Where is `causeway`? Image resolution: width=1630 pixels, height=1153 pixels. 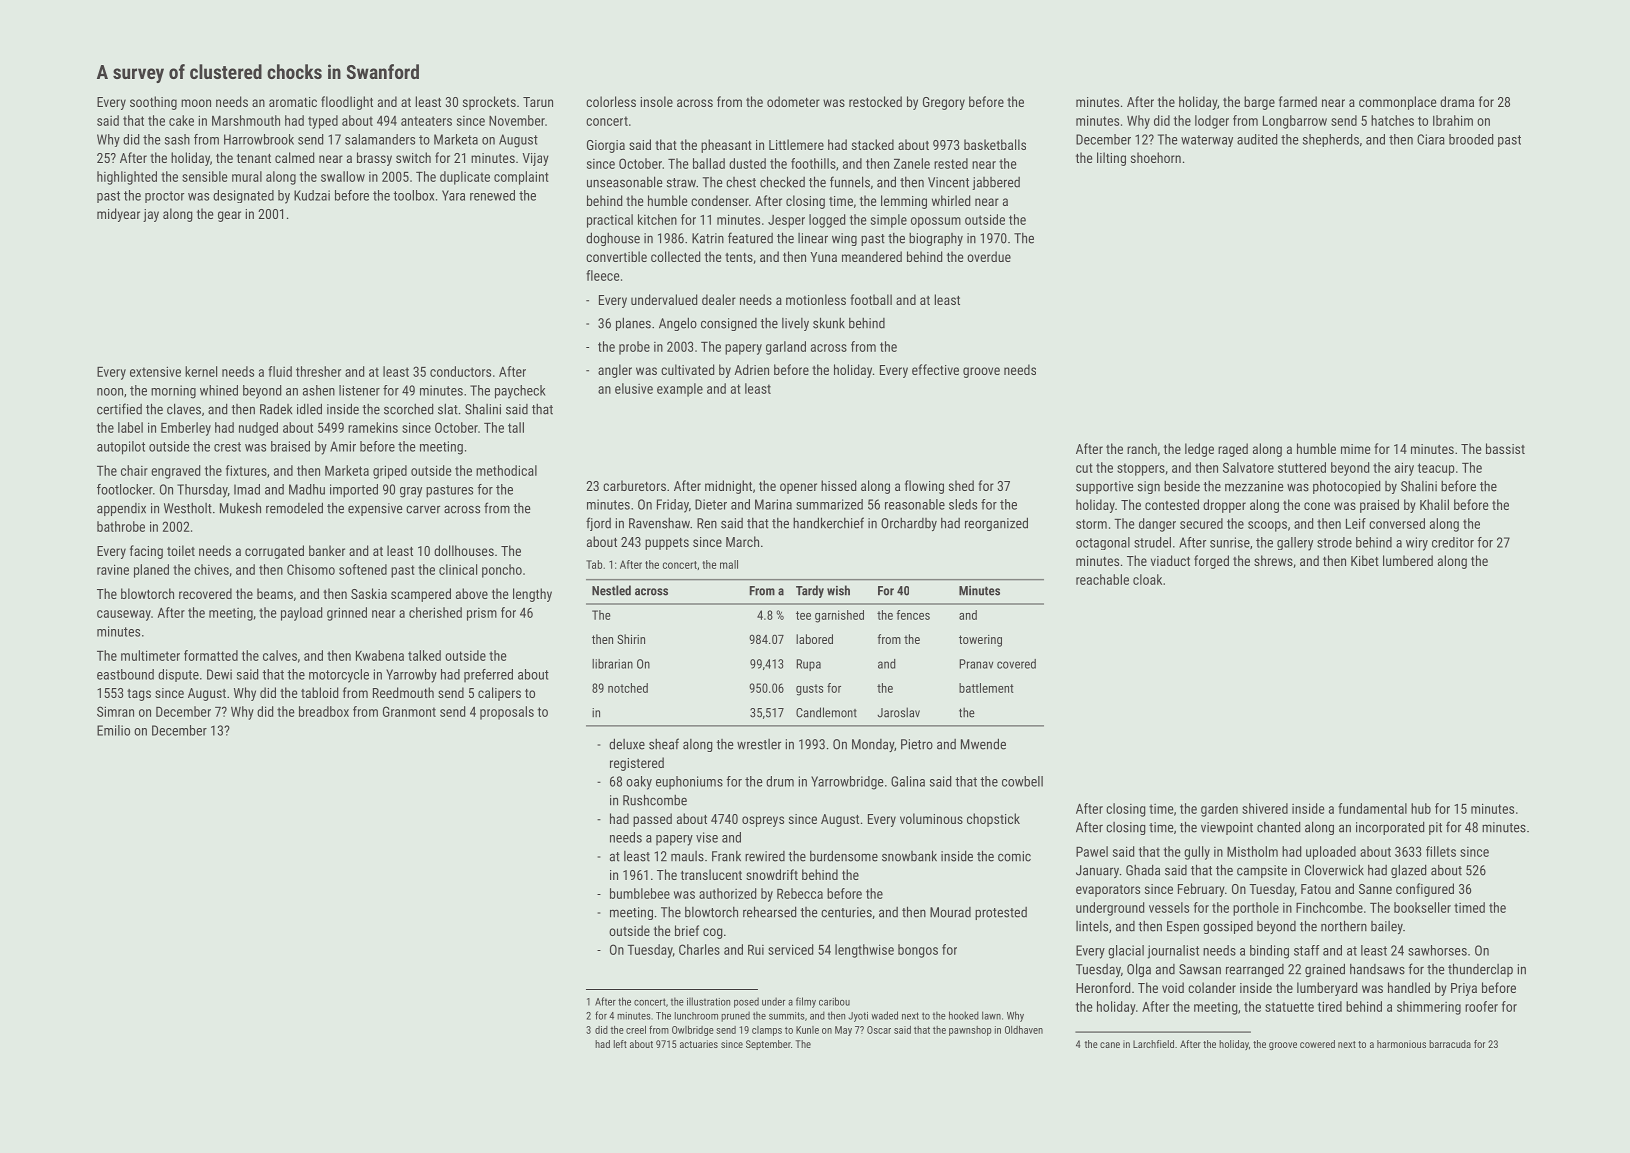
causeway is located at coordinates (124, 615).
